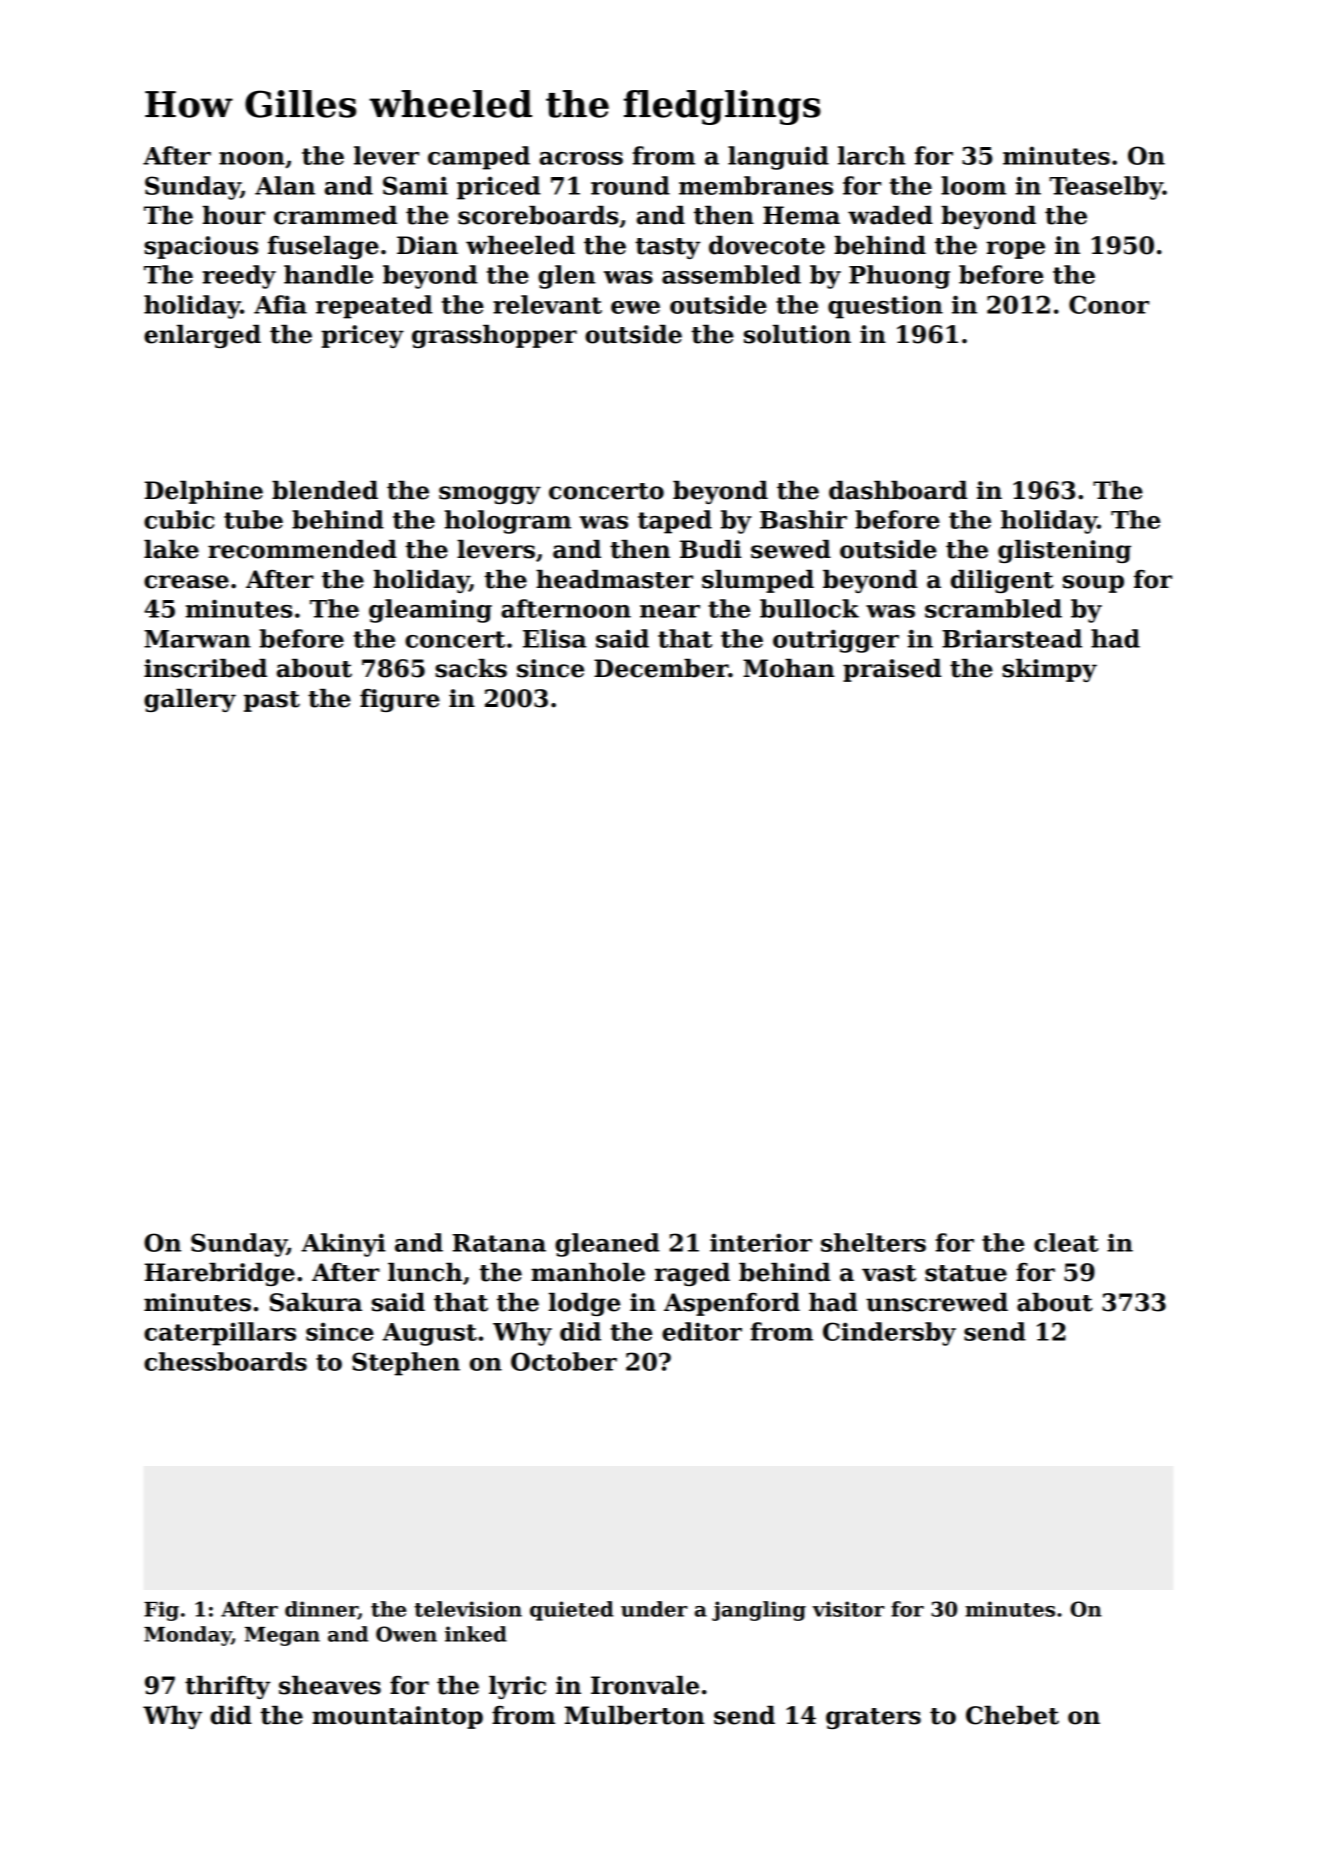  What do you see at coordinates (188, 1636) in the screenshot?
I see `Monday` at bounding box center [188, 1636].
